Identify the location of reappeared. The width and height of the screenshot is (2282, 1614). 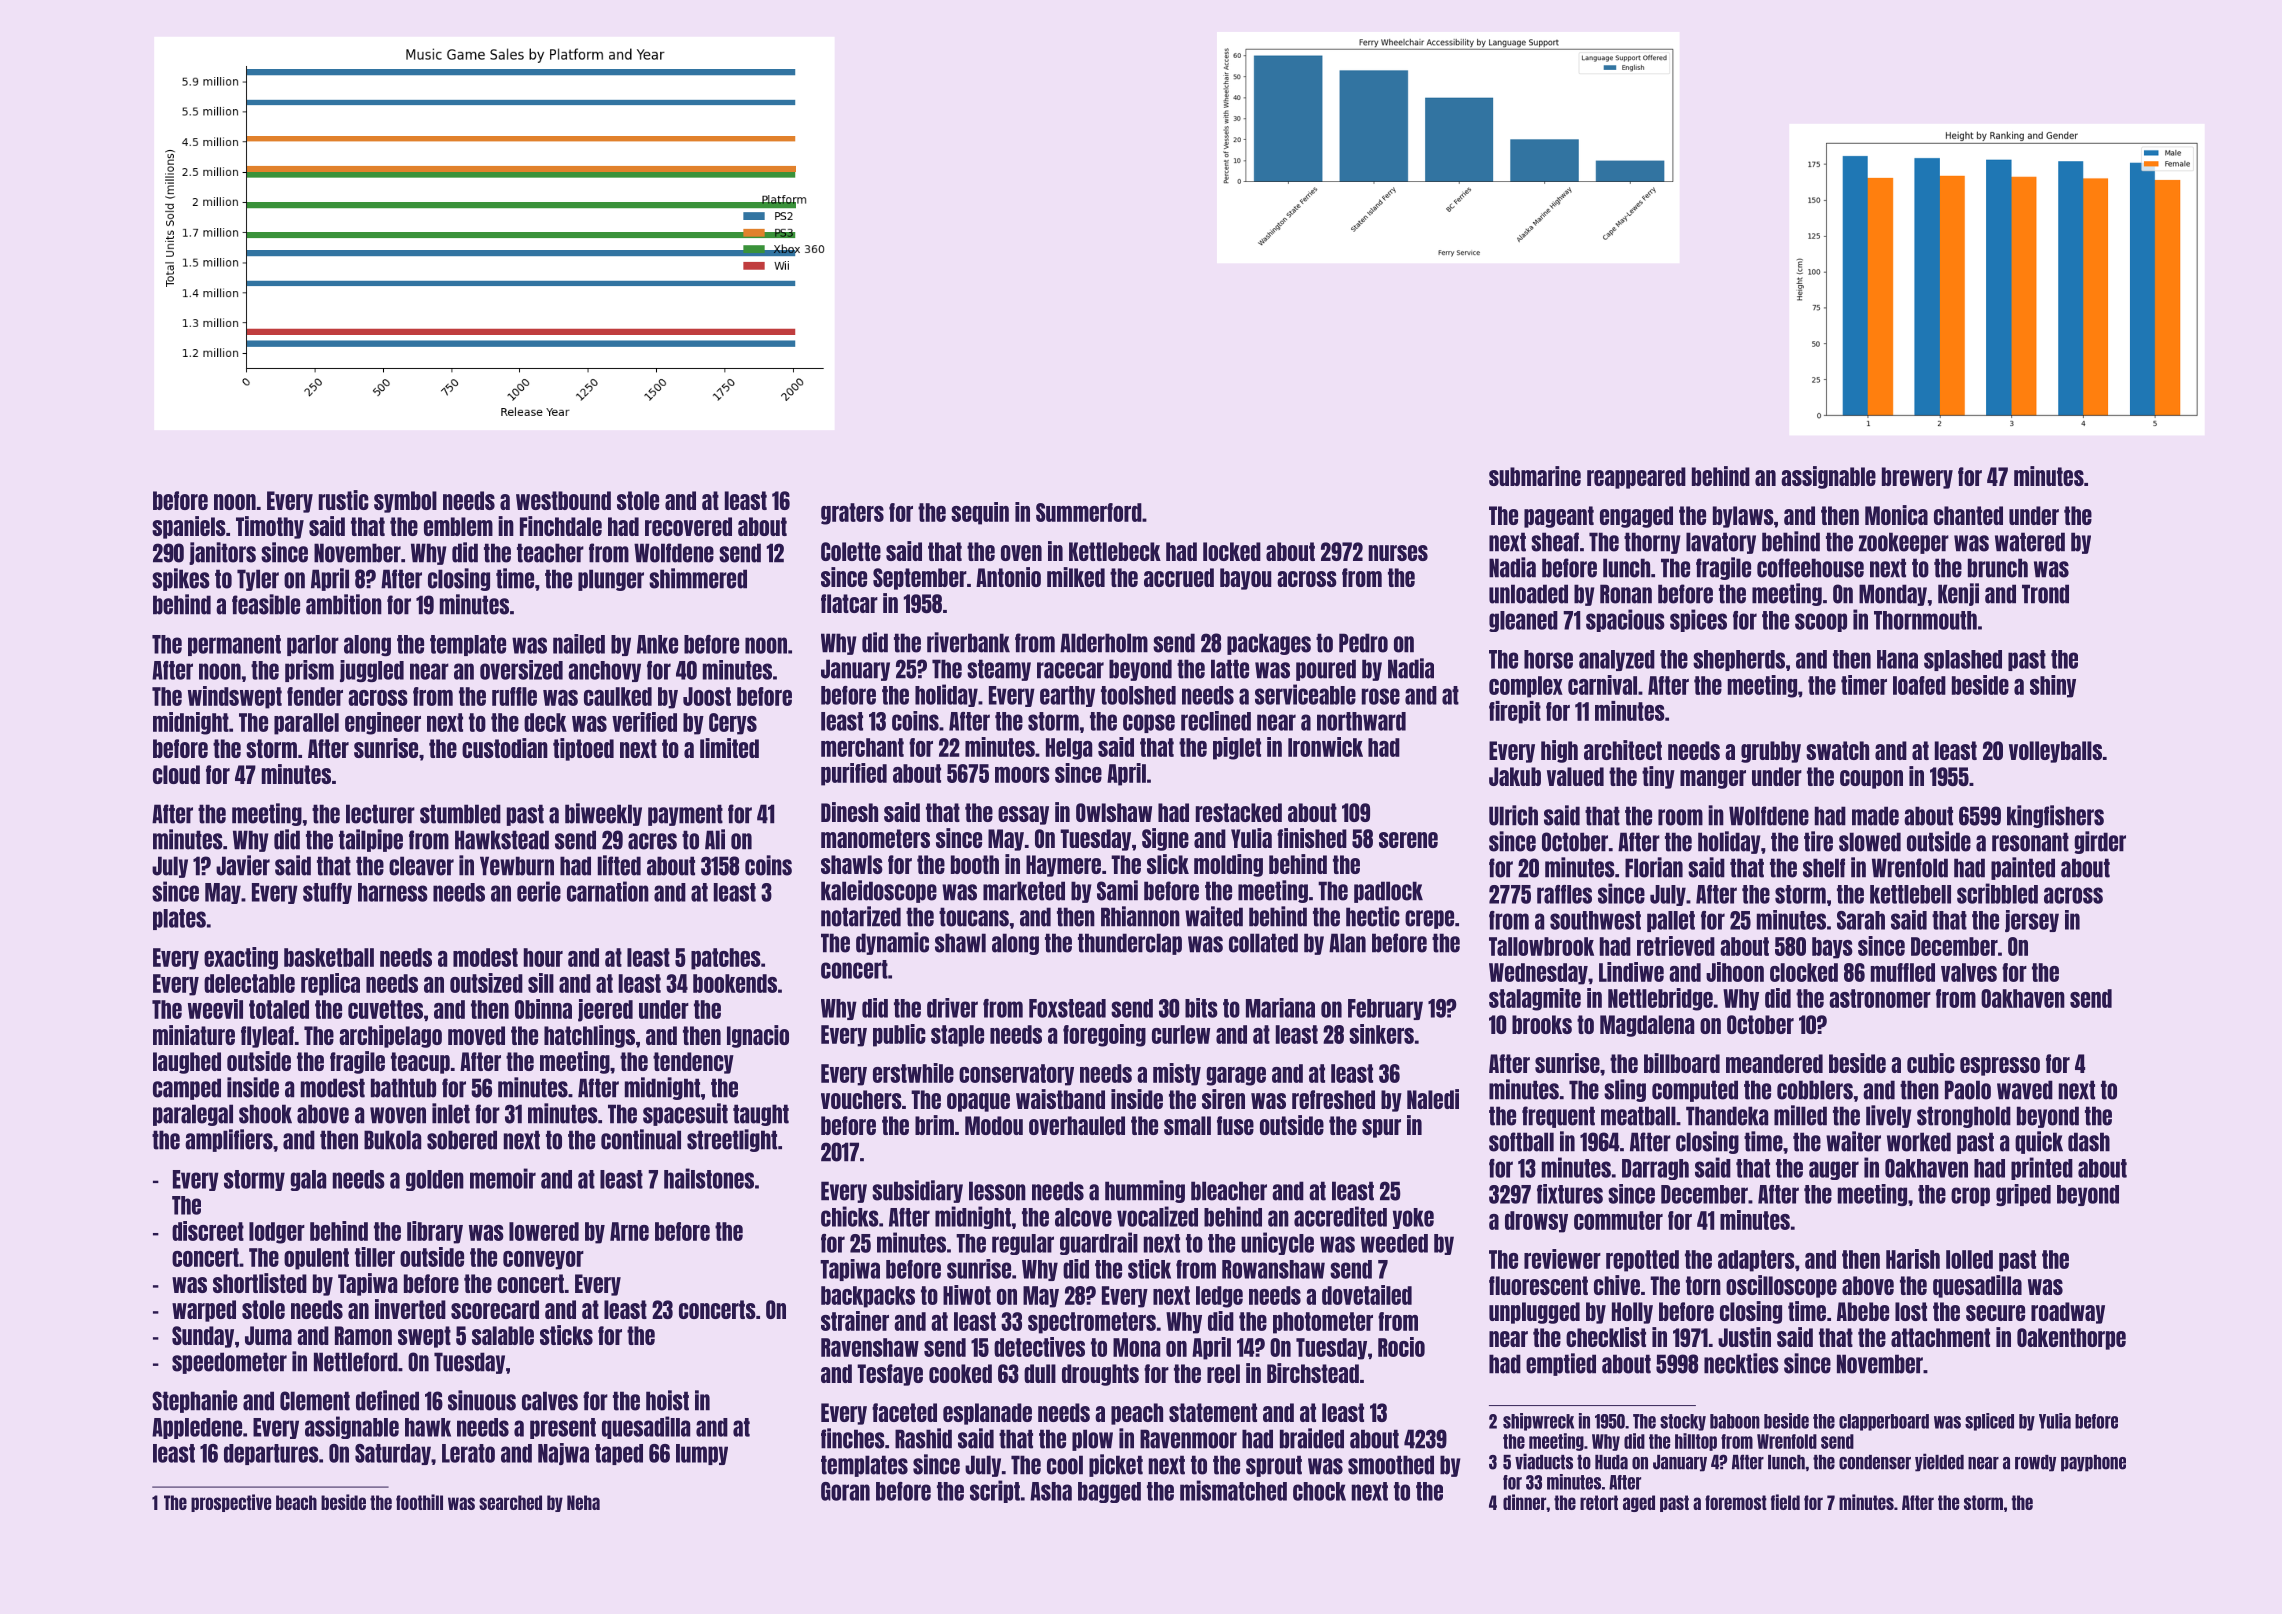
(1636, 478).
